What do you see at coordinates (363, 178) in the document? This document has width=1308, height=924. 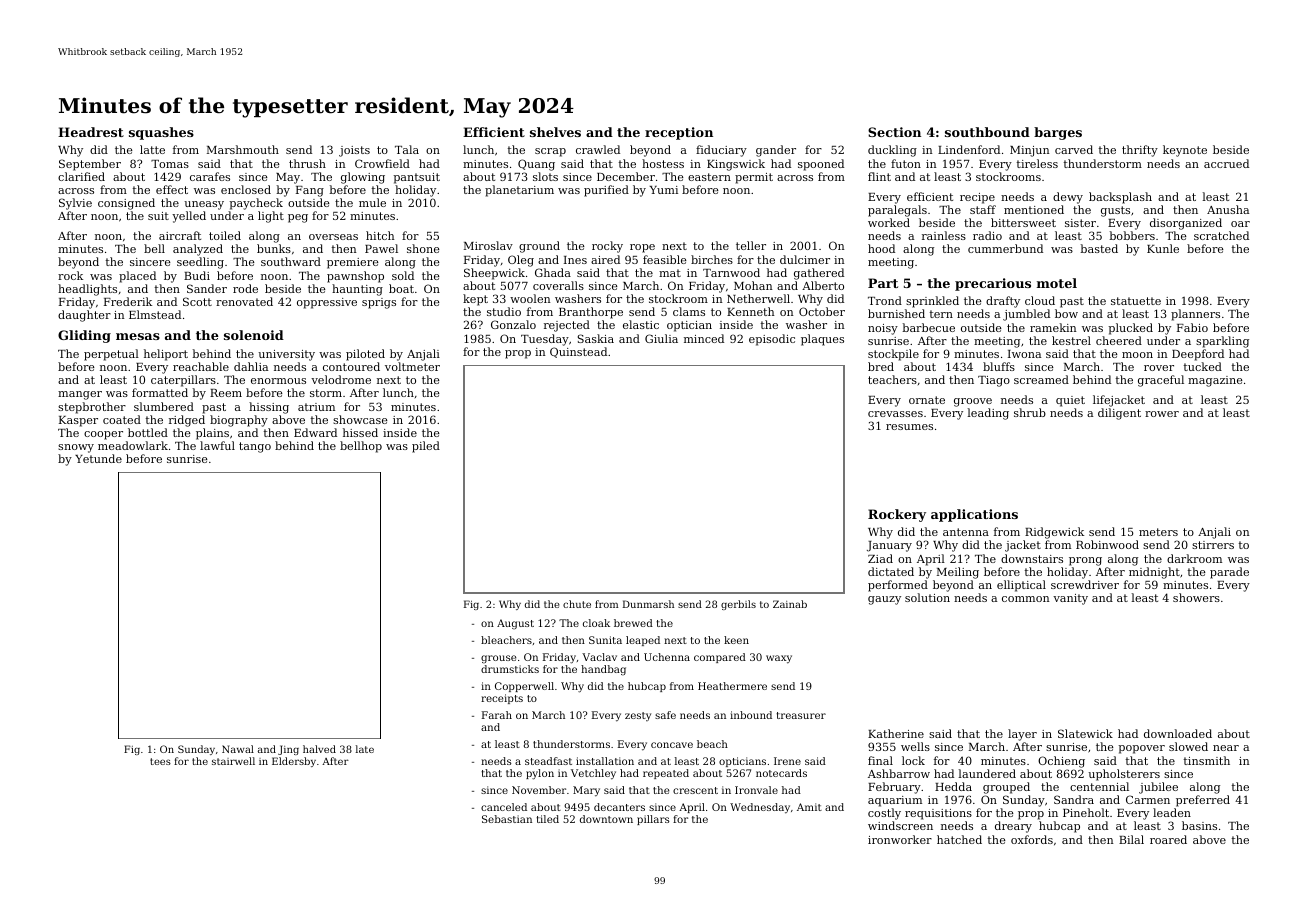 I see `glowing` at bounding box center [363, 178].
